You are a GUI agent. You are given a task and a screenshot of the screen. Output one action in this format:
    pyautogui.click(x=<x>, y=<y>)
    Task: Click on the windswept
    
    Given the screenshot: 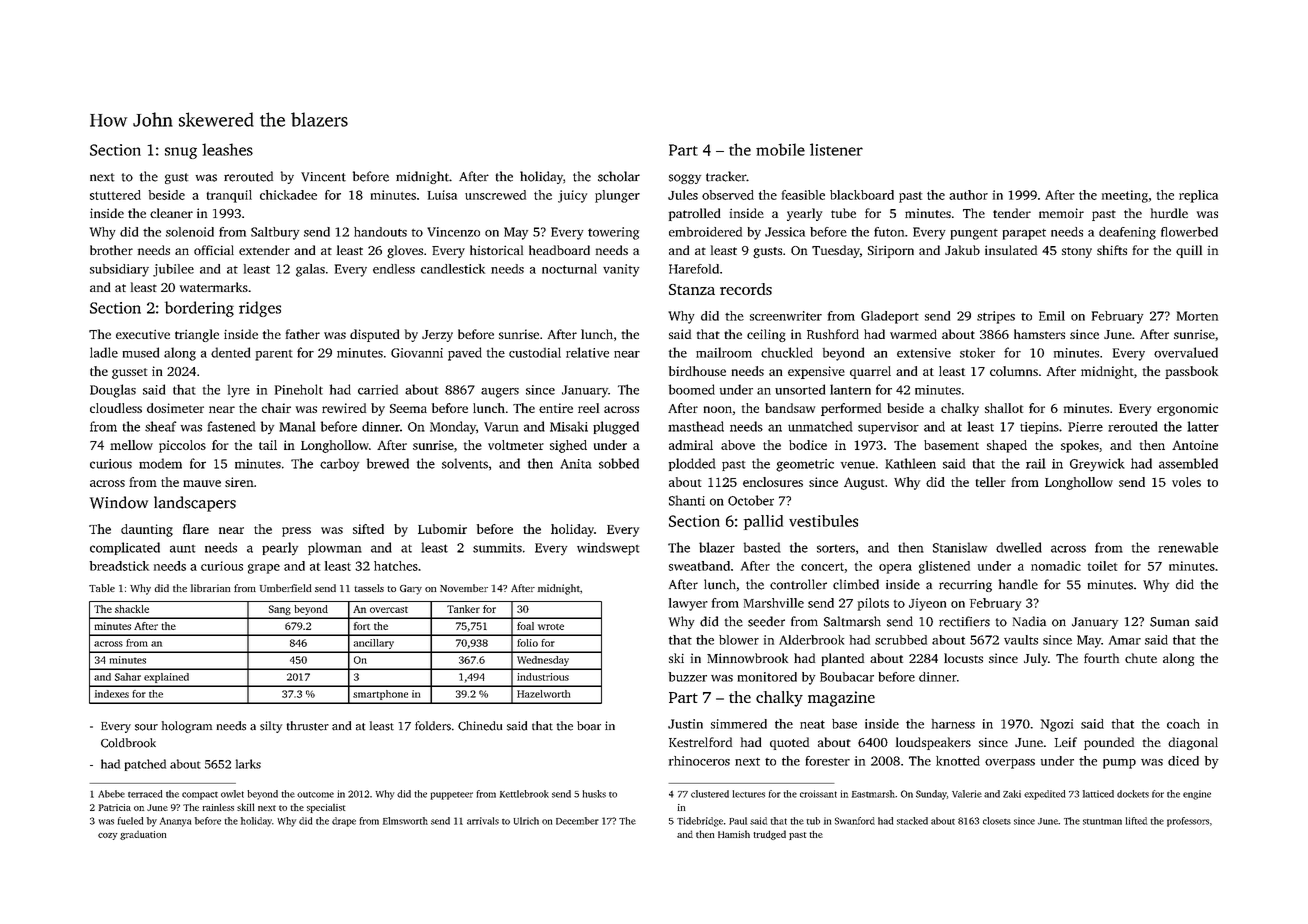 What is the action you would take?
    pyautogui.click(x=608, y=548)
